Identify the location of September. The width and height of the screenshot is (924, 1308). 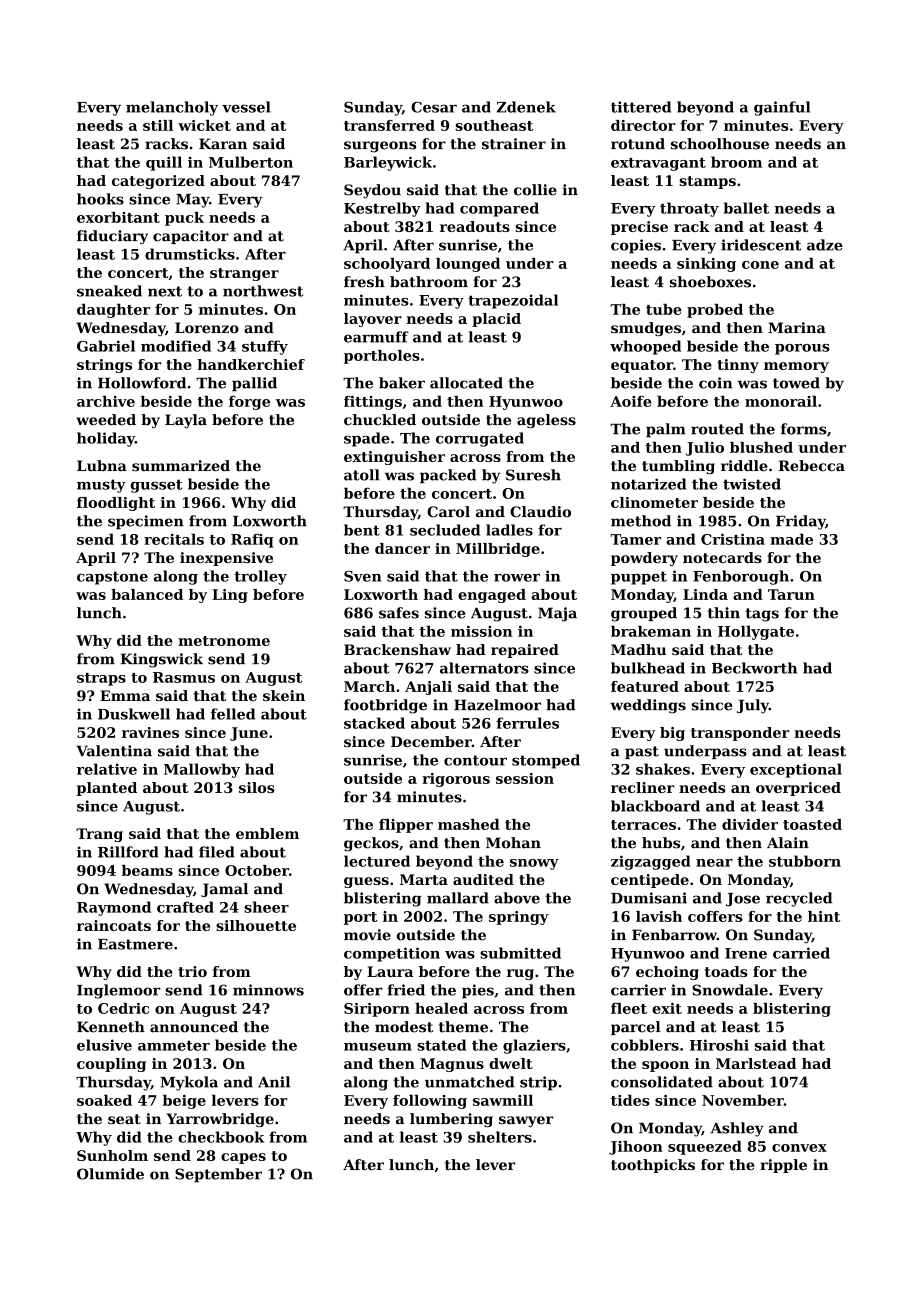
(218, 1175).
